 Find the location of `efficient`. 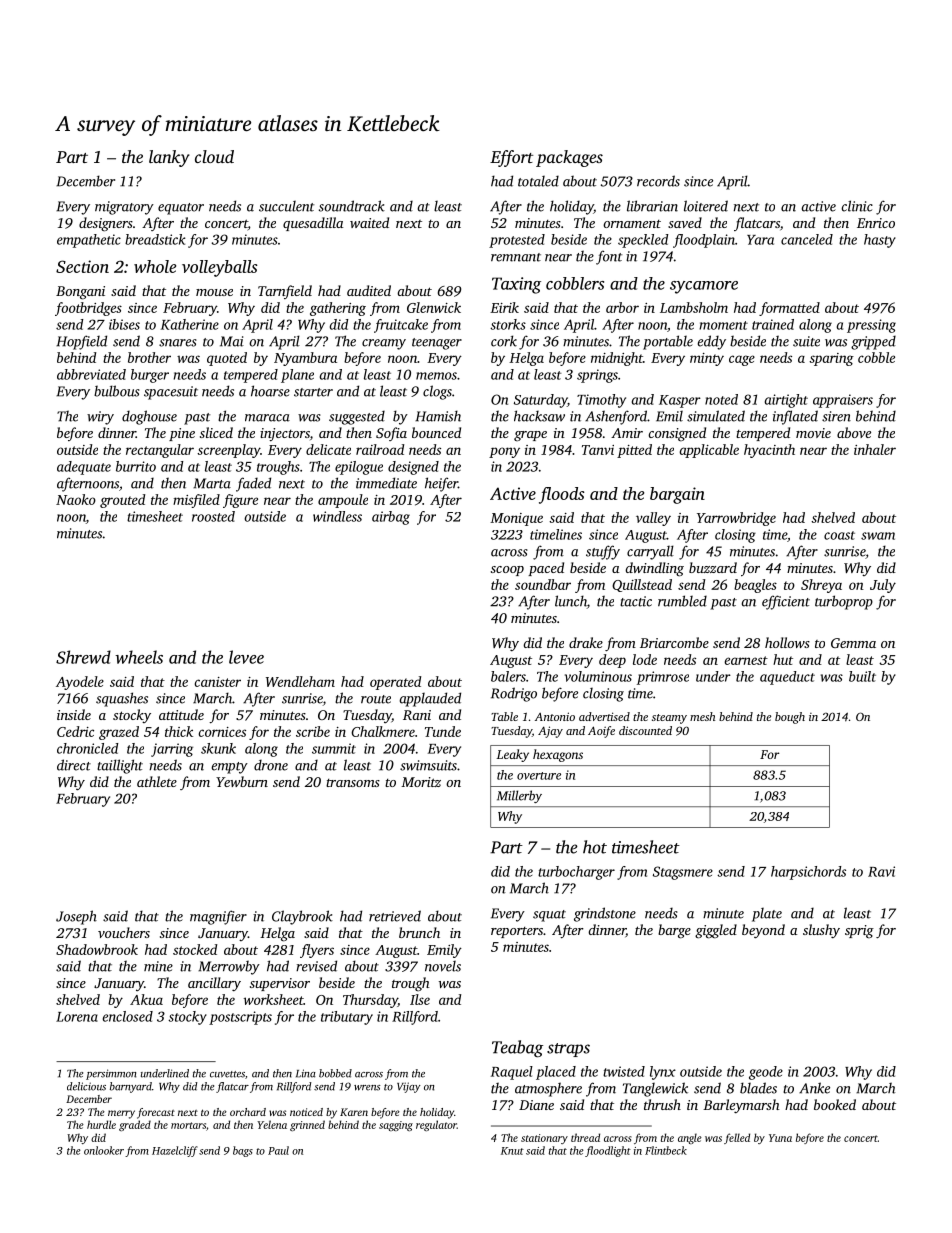

efficient is located at coordinates (786, 602).
